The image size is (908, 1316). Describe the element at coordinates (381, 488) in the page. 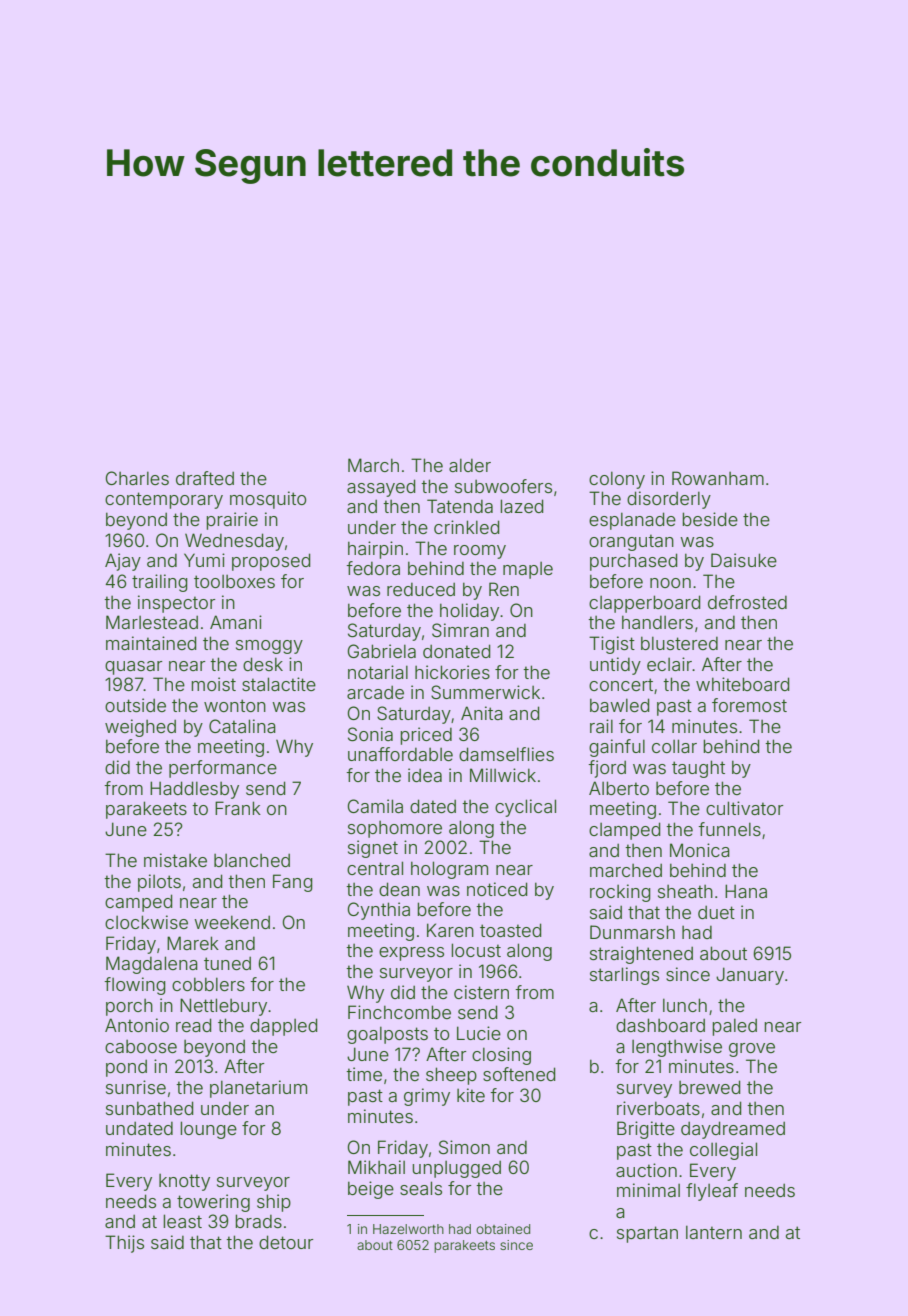

I see `assayed` at that location.
